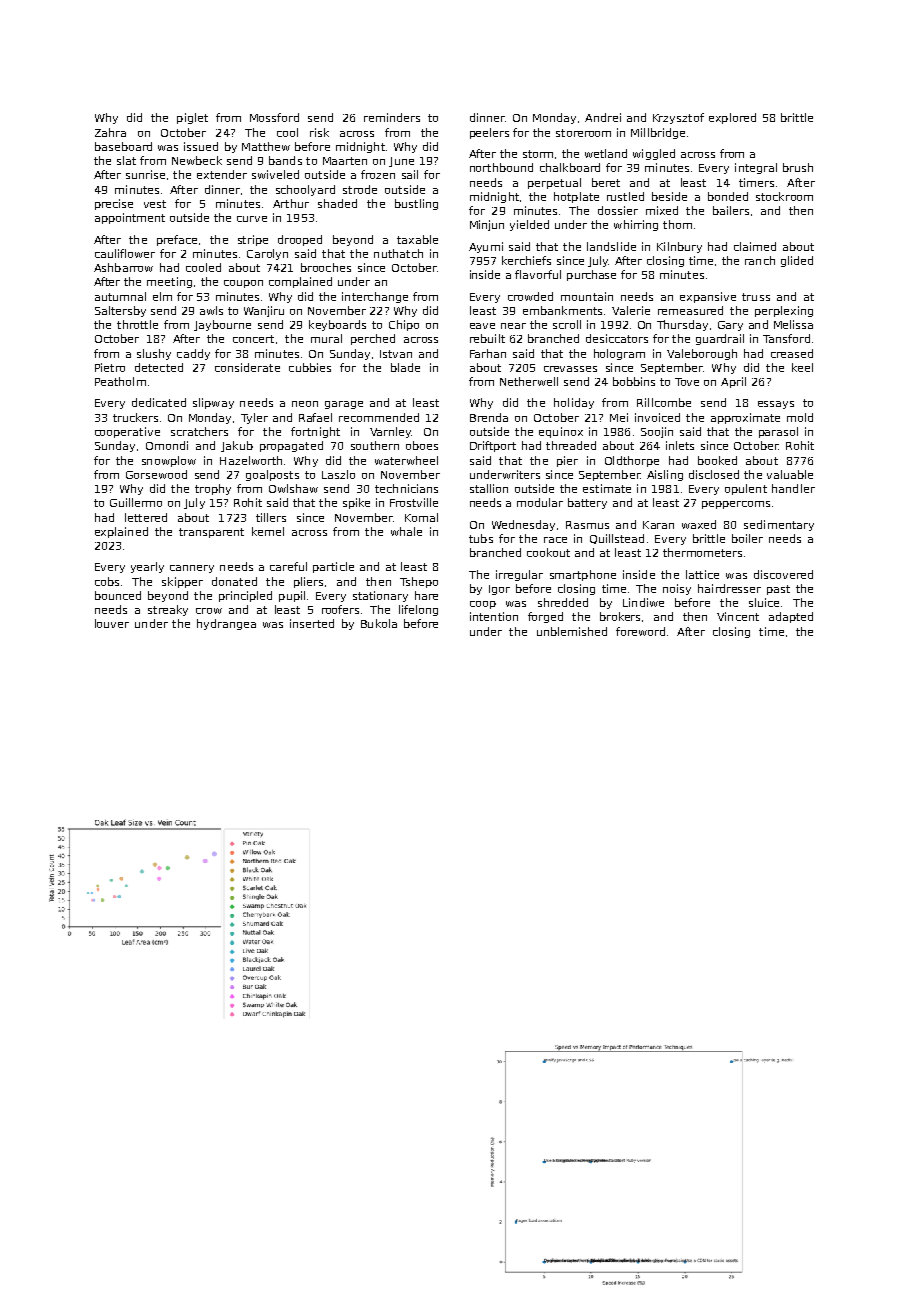 The height and width of the screenshot is (1316, 908). I want to click on hare, so click(426, 595).
